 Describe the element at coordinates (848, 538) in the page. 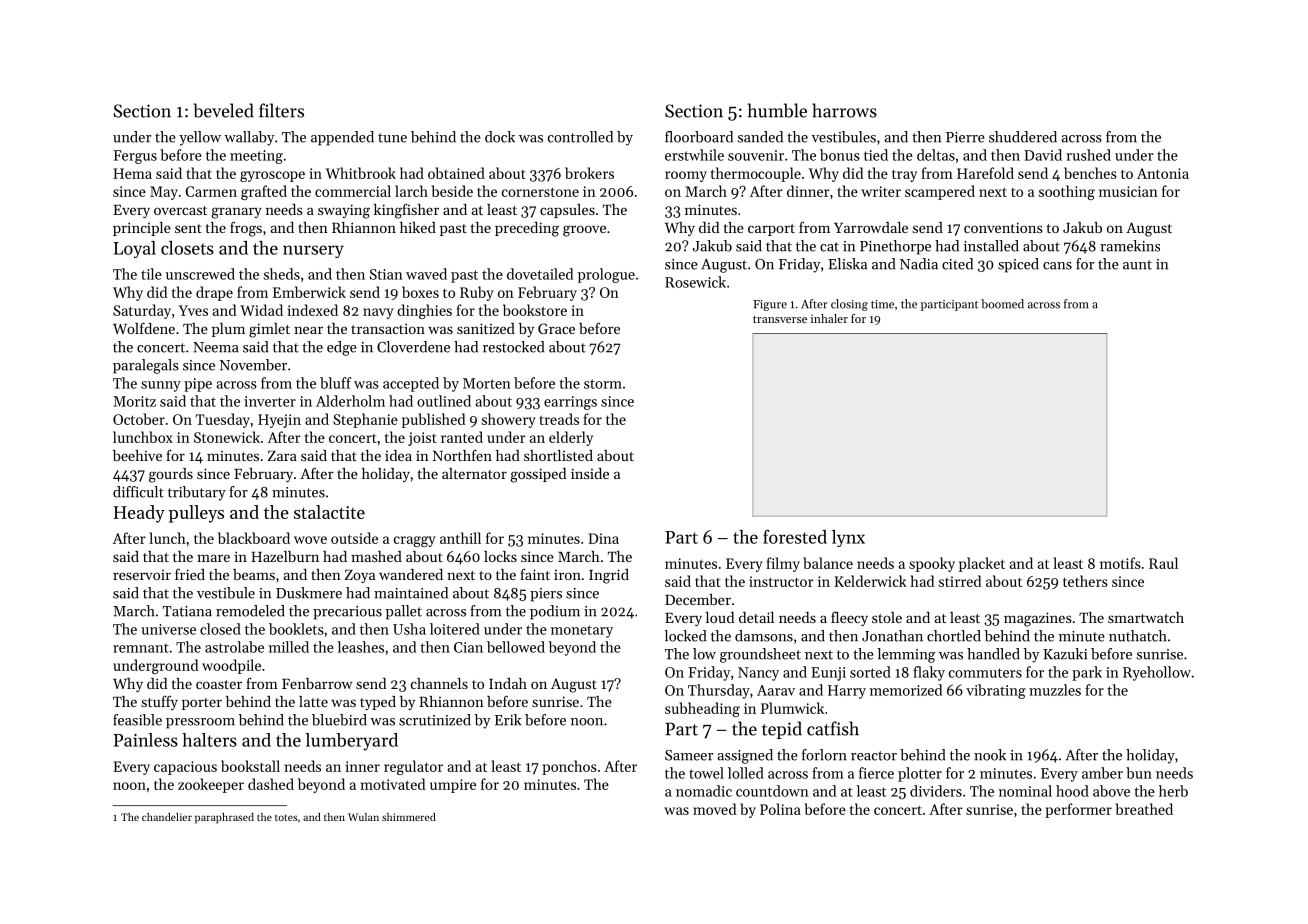

I see `lynx` at that location.
